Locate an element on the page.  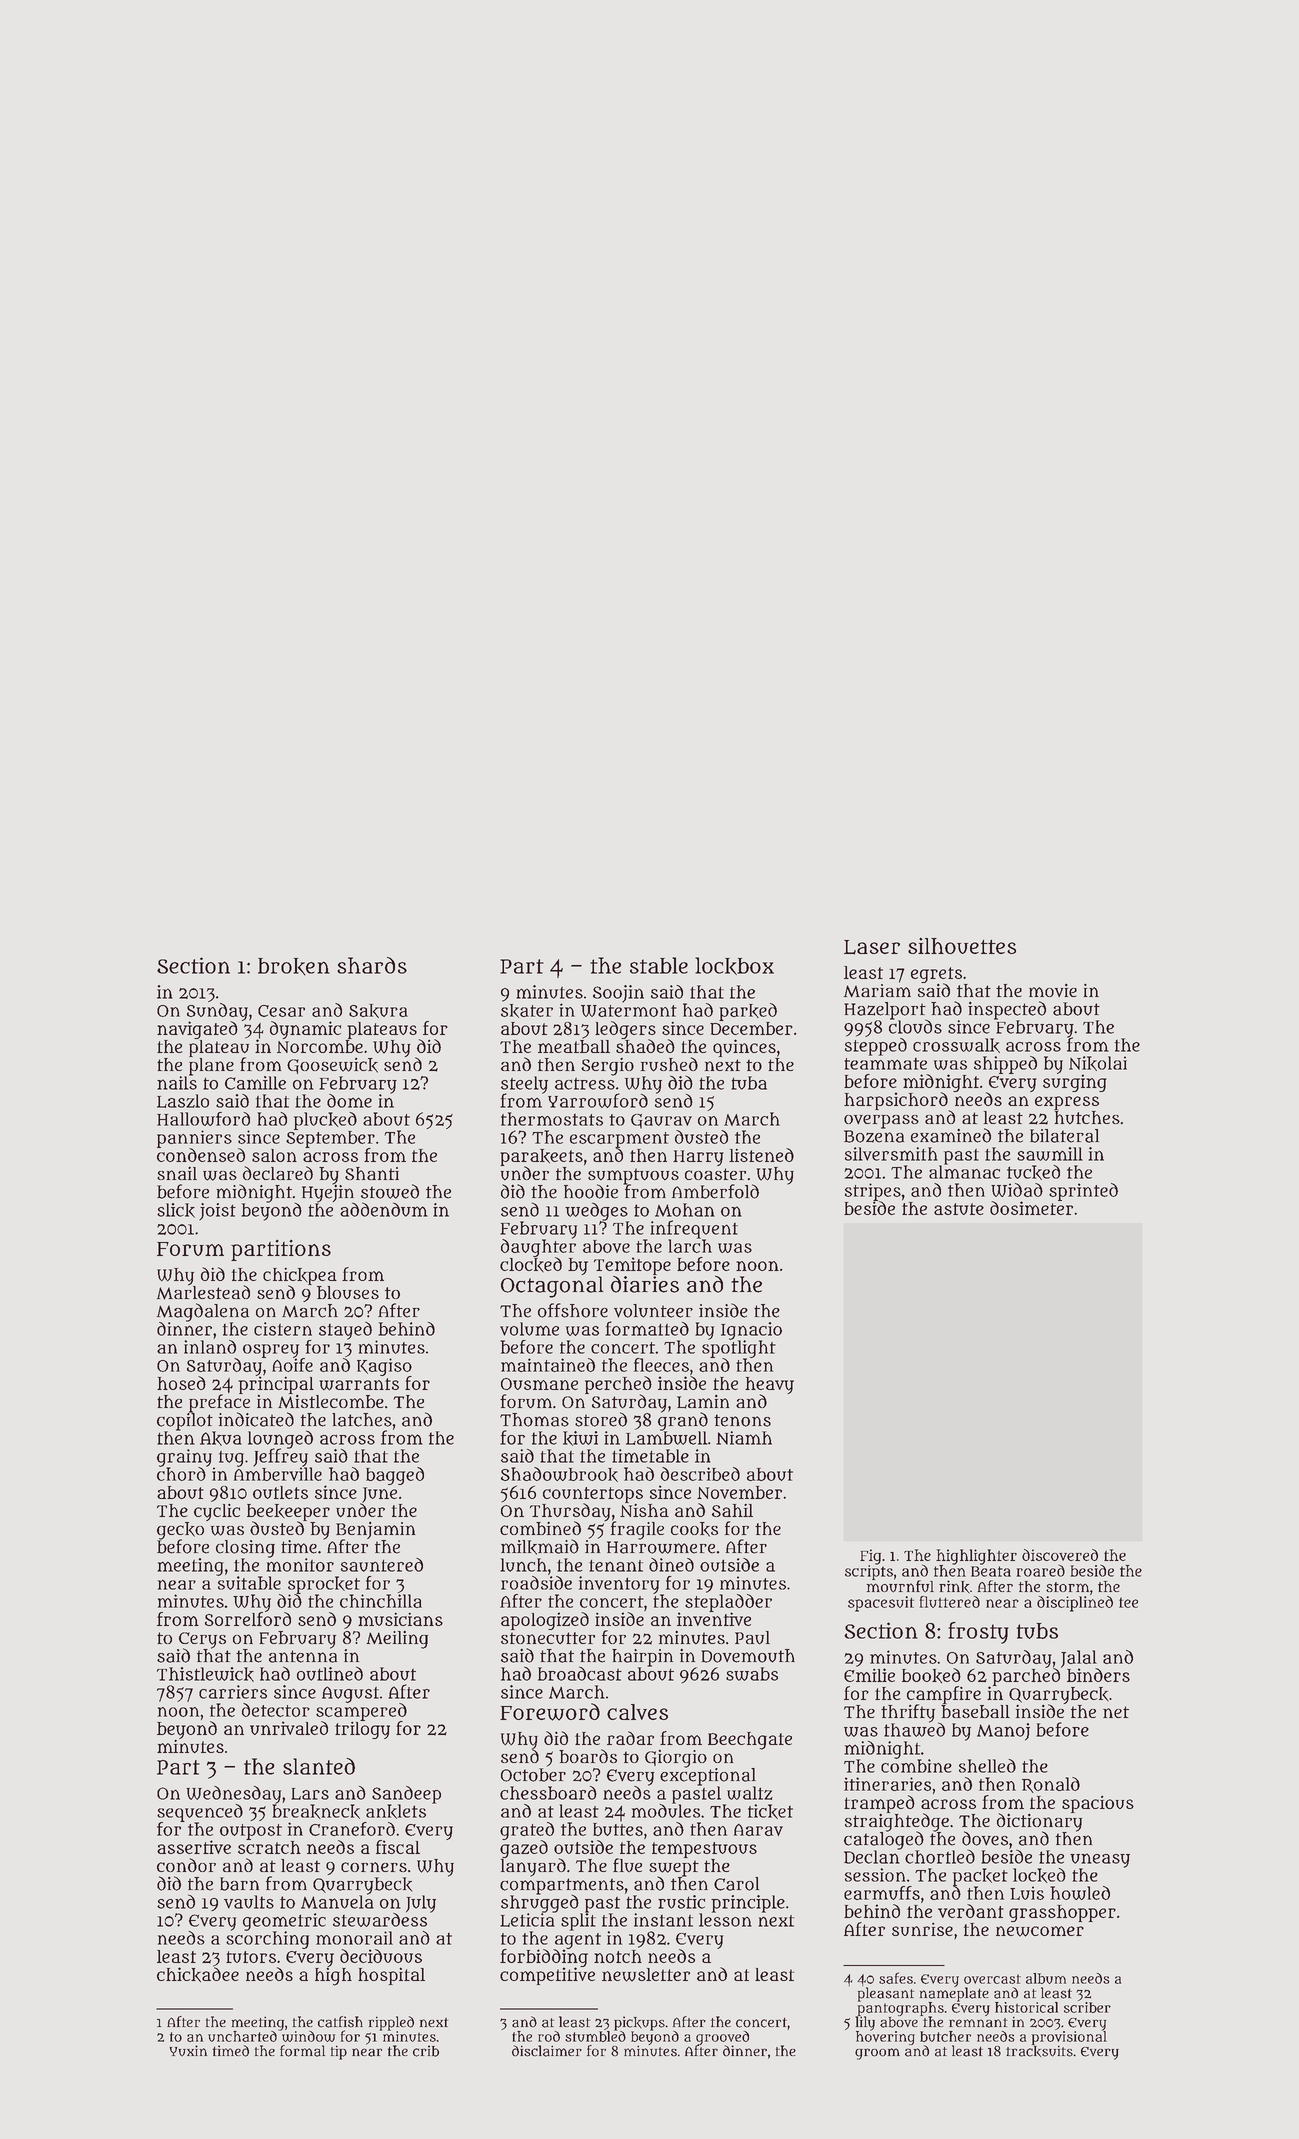
condor is located at coordinates (186, 1865).
